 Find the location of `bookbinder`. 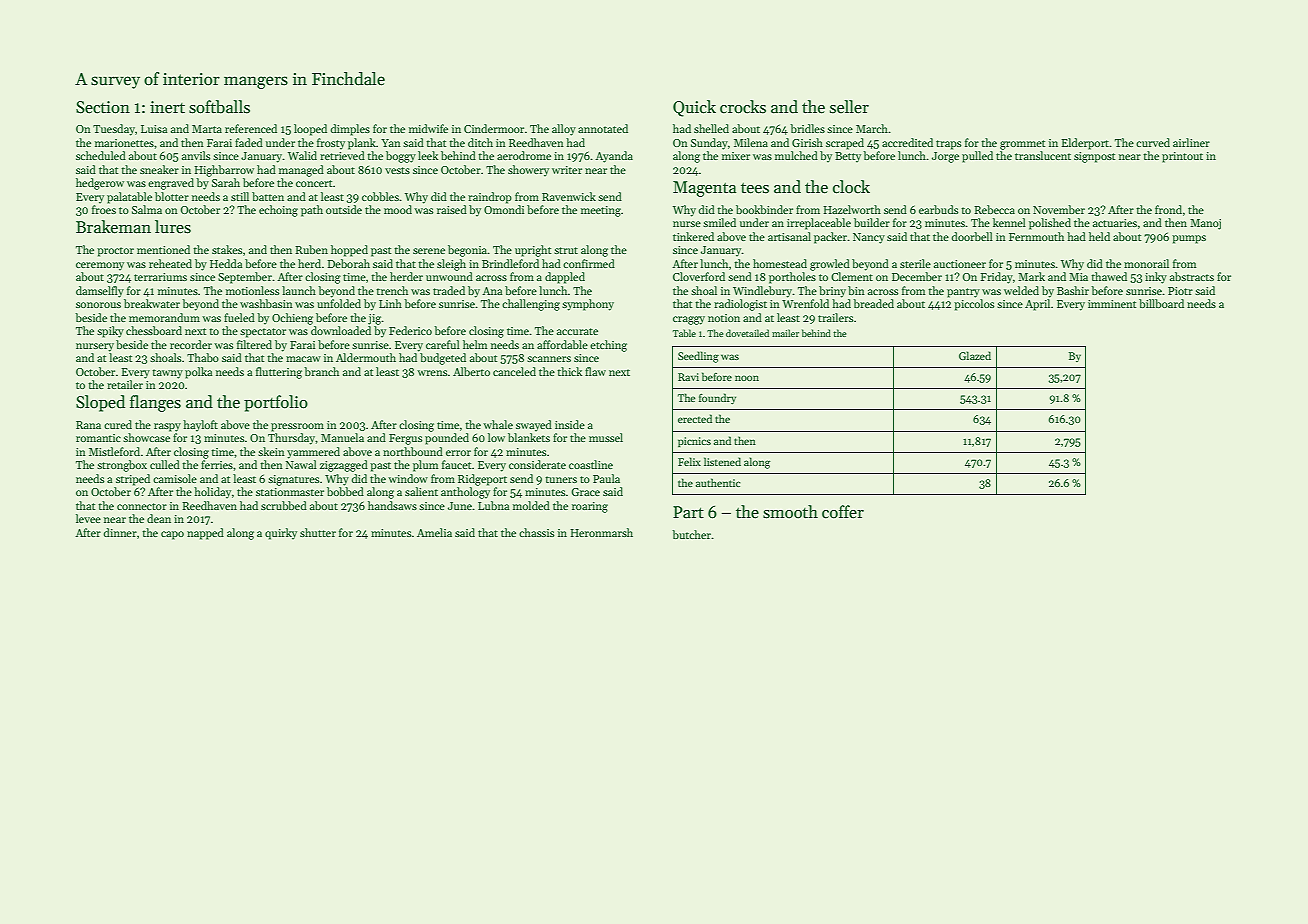

bookbinder is located at coordinates (764, 209).
